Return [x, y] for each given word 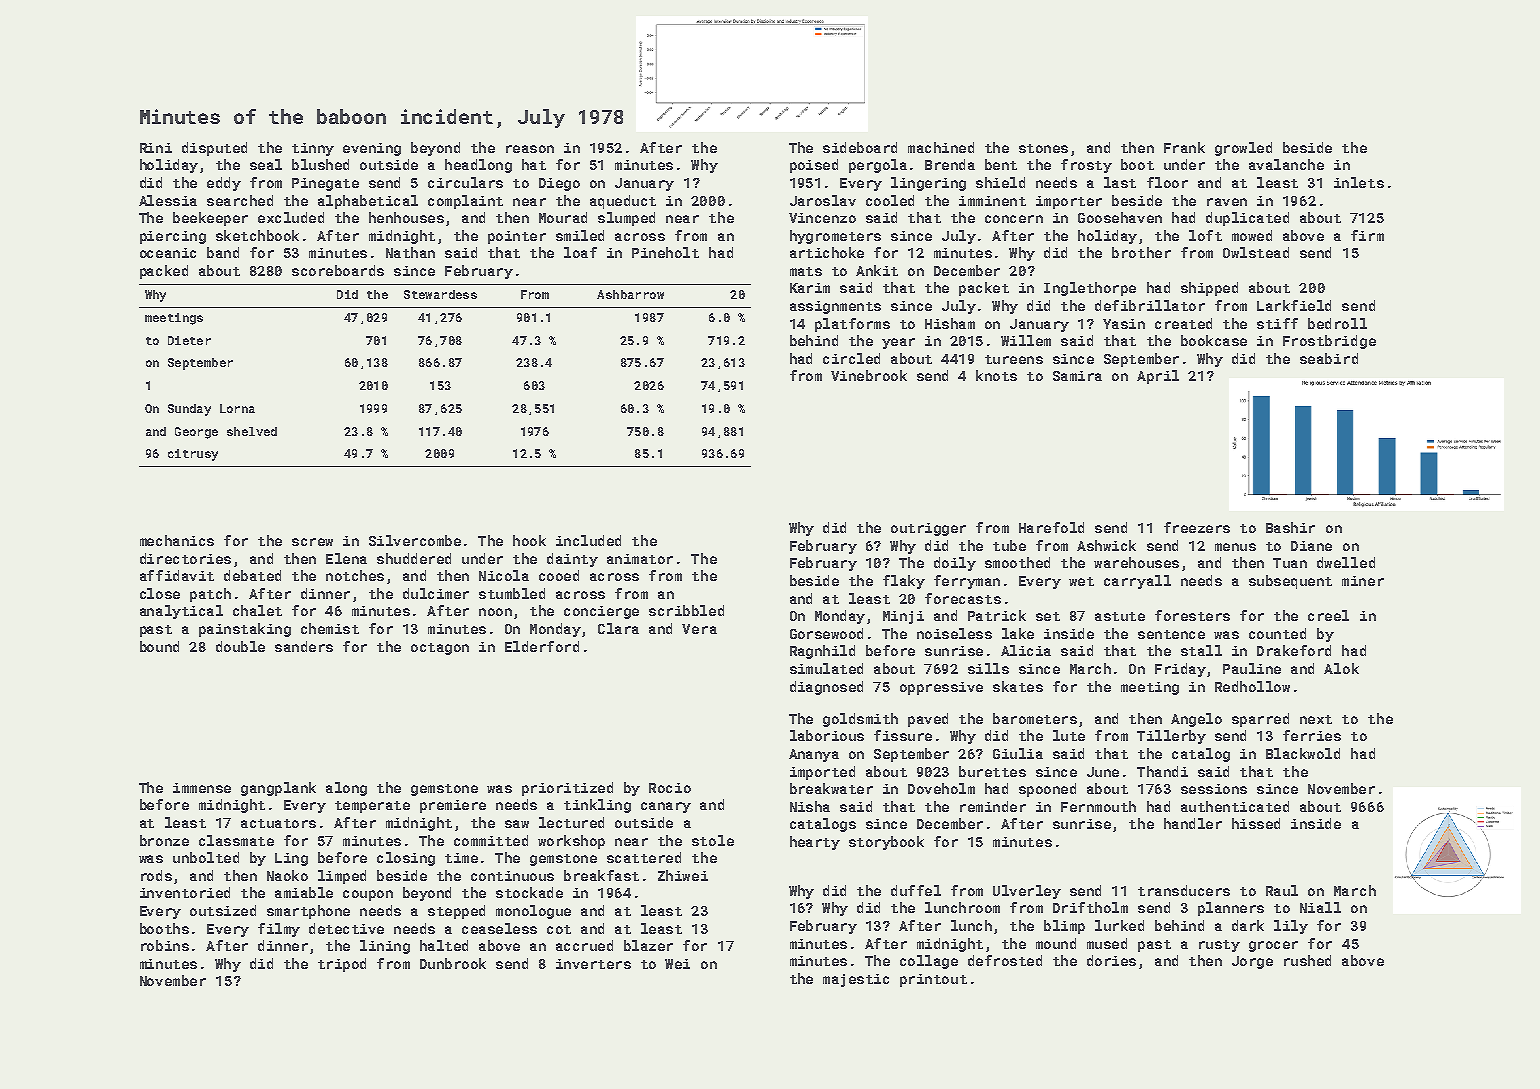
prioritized [567, 789]
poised [814, 166]
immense [202, 788]
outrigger [928, 529]
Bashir [1290, 527]
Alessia [168, 200]
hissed [1256, 823]
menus [1235, 547]
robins [165, 945]
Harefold [1051, 527]
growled [1243, 149]
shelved [252, 431]
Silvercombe [415, 540]
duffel [916, 890]
